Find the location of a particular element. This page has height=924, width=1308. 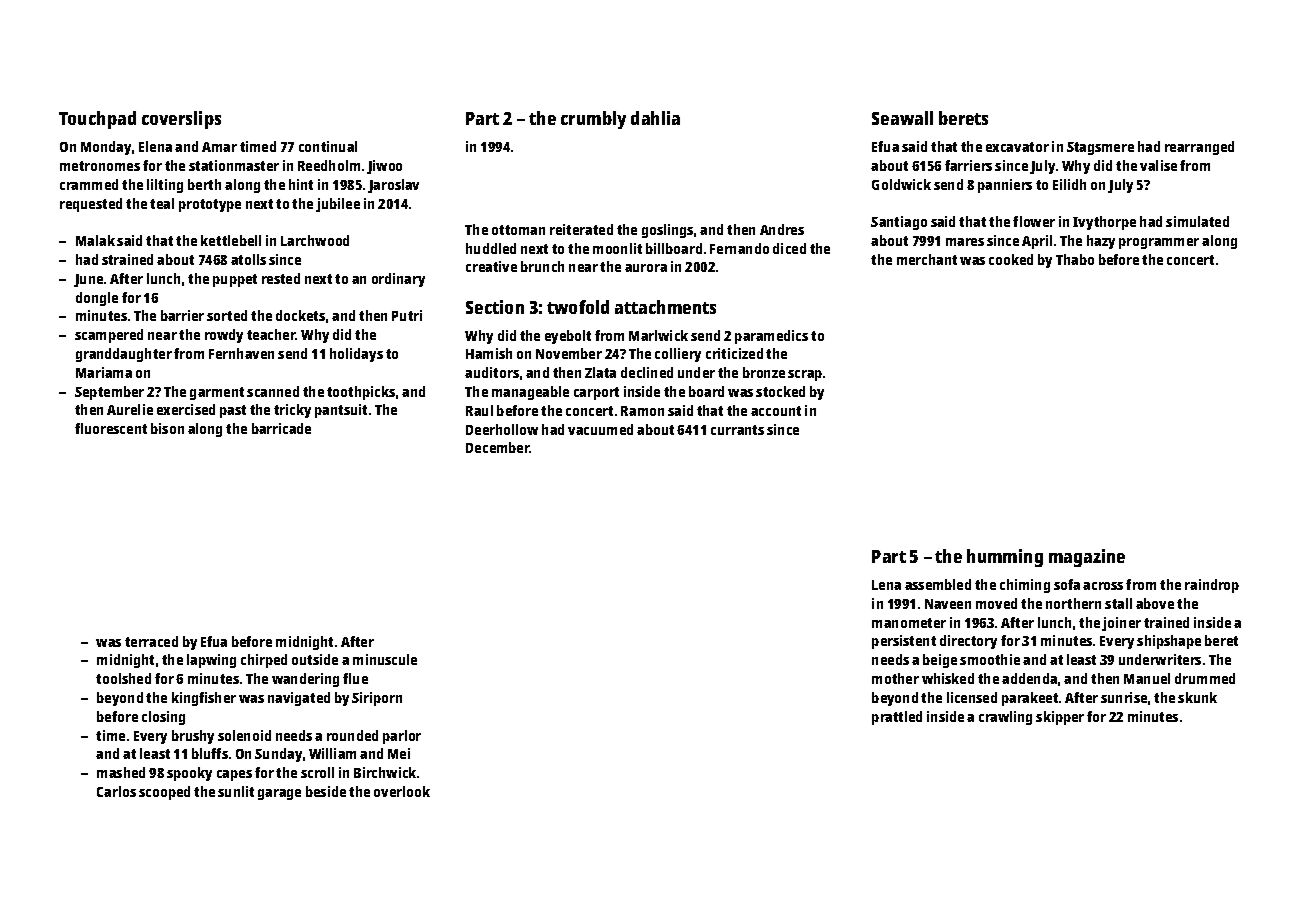

humming is located at coordinates (1005, 558).
